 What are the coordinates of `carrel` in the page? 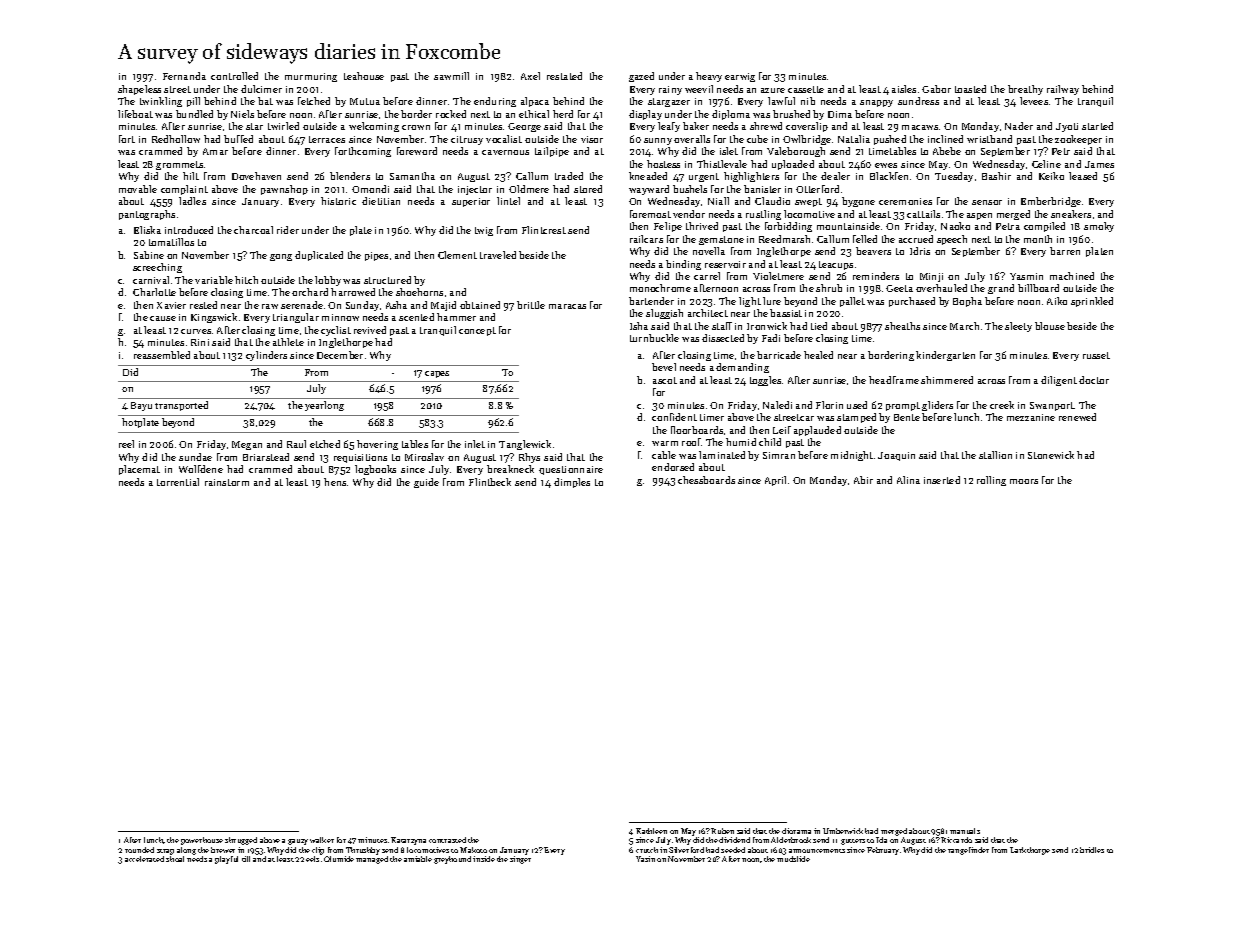 It's located at (707, 276).
